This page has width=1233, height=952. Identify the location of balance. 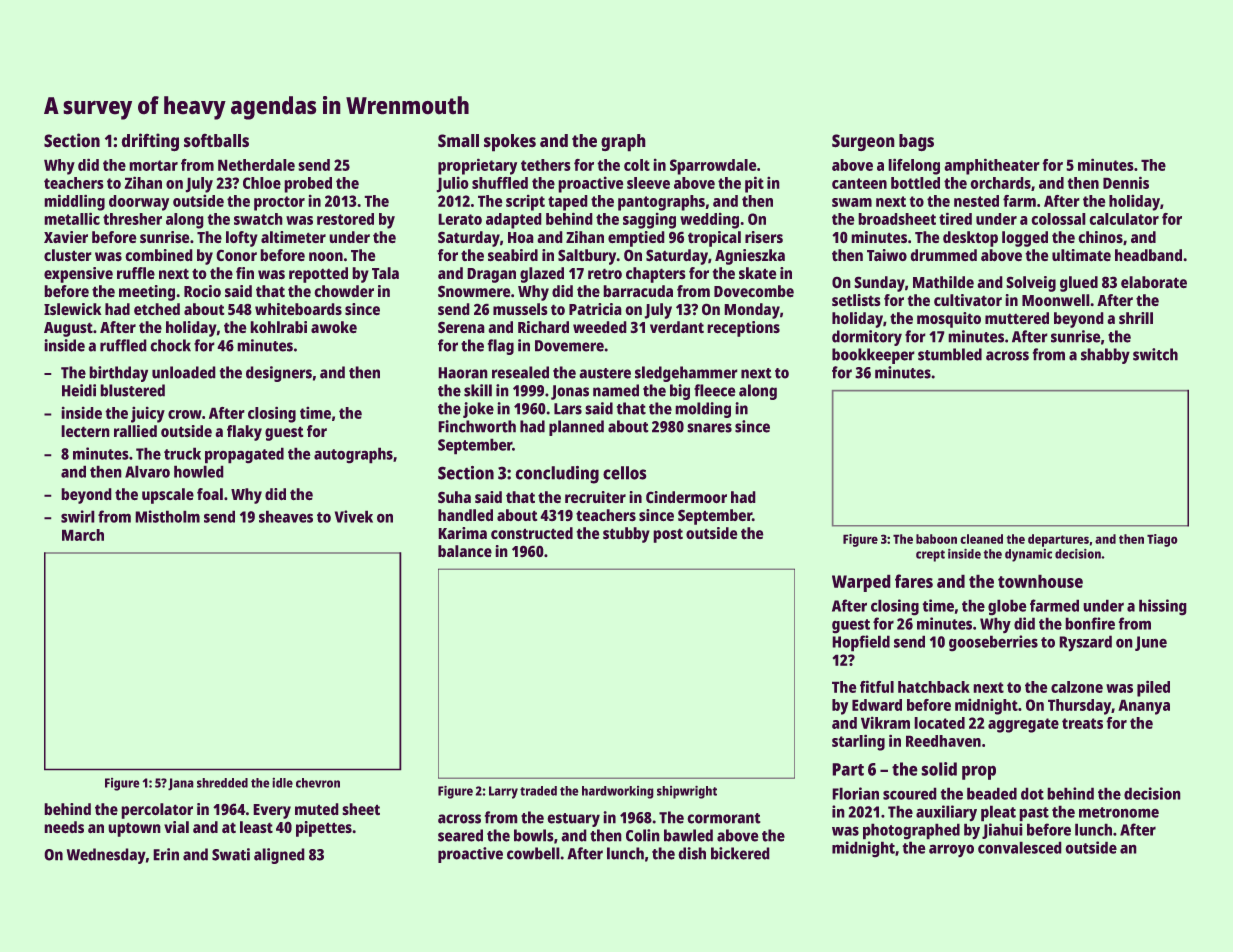
(465, 551).
